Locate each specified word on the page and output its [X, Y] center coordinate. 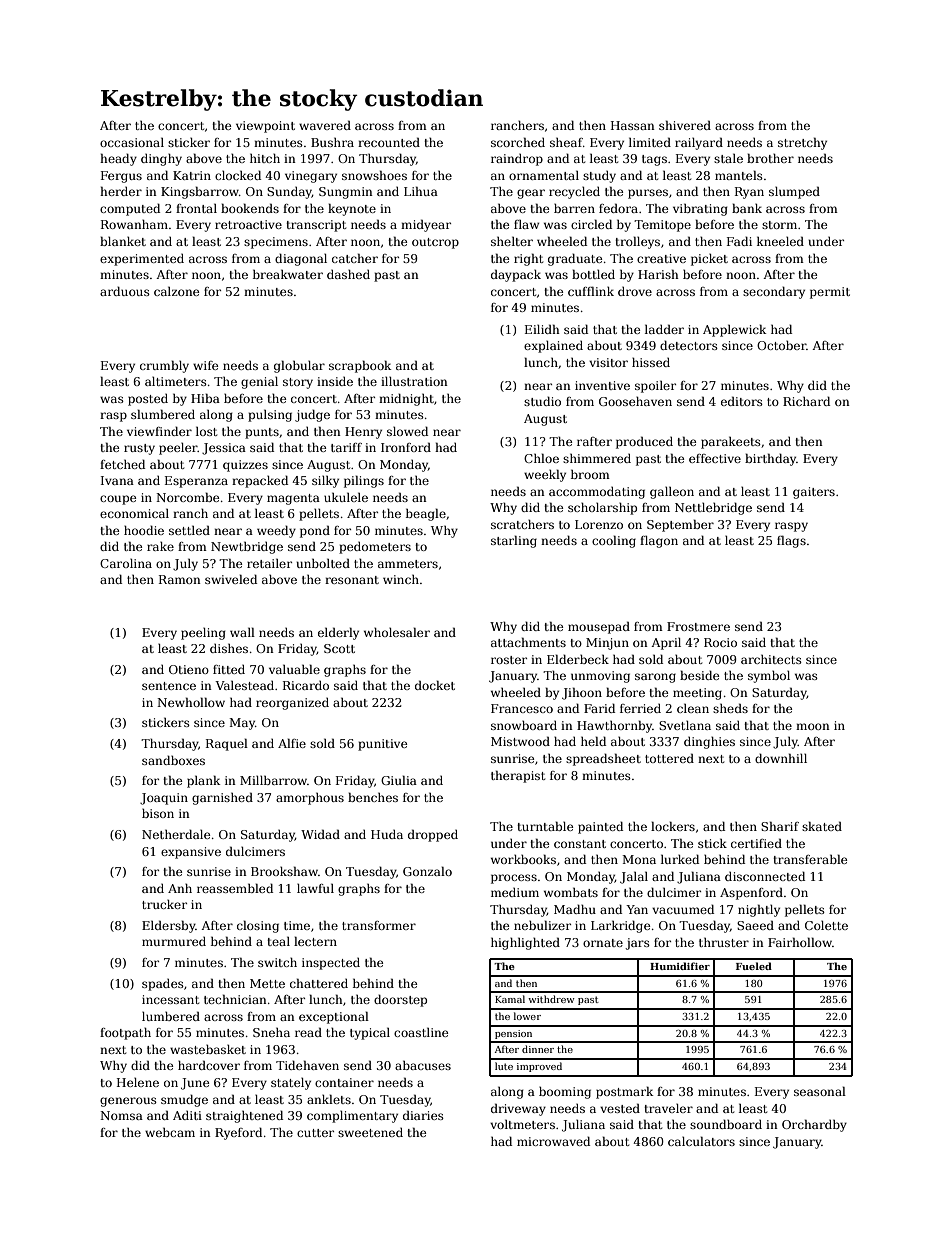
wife [206, 365]
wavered [325, 125]
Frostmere [698, 626]
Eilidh [542, 329]
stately [291, 1084]
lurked [680, 859]
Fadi [739, 241]
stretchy [802, 143]
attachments [528, 642]
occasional [132, 142]
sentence [169, 686]
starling [514, 541]
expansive [191, 853]
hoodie [144, 530]
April [666, 644]
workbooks [523, 859]
